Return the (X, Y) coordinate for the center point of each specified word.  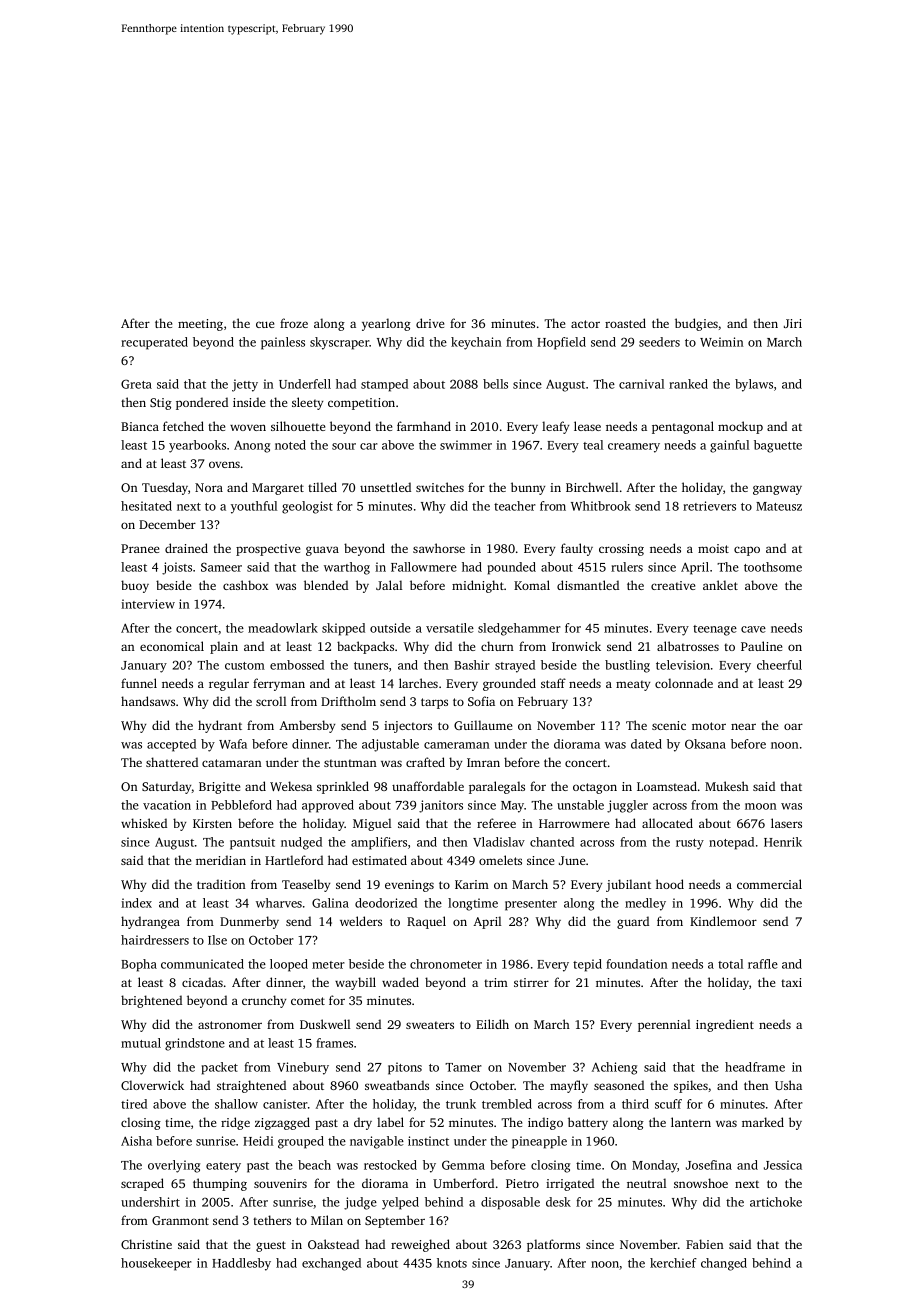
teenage (715, 630)
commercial (769, 884)
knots (452, 1263)
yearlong (386, 324)
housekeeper (156, 1264)
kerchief (673, 1263)
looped (289, 965)
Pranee (140, 548)
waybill (355, 983)
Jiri (793, 323)
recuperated (154, 343)
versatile (450, 628)
